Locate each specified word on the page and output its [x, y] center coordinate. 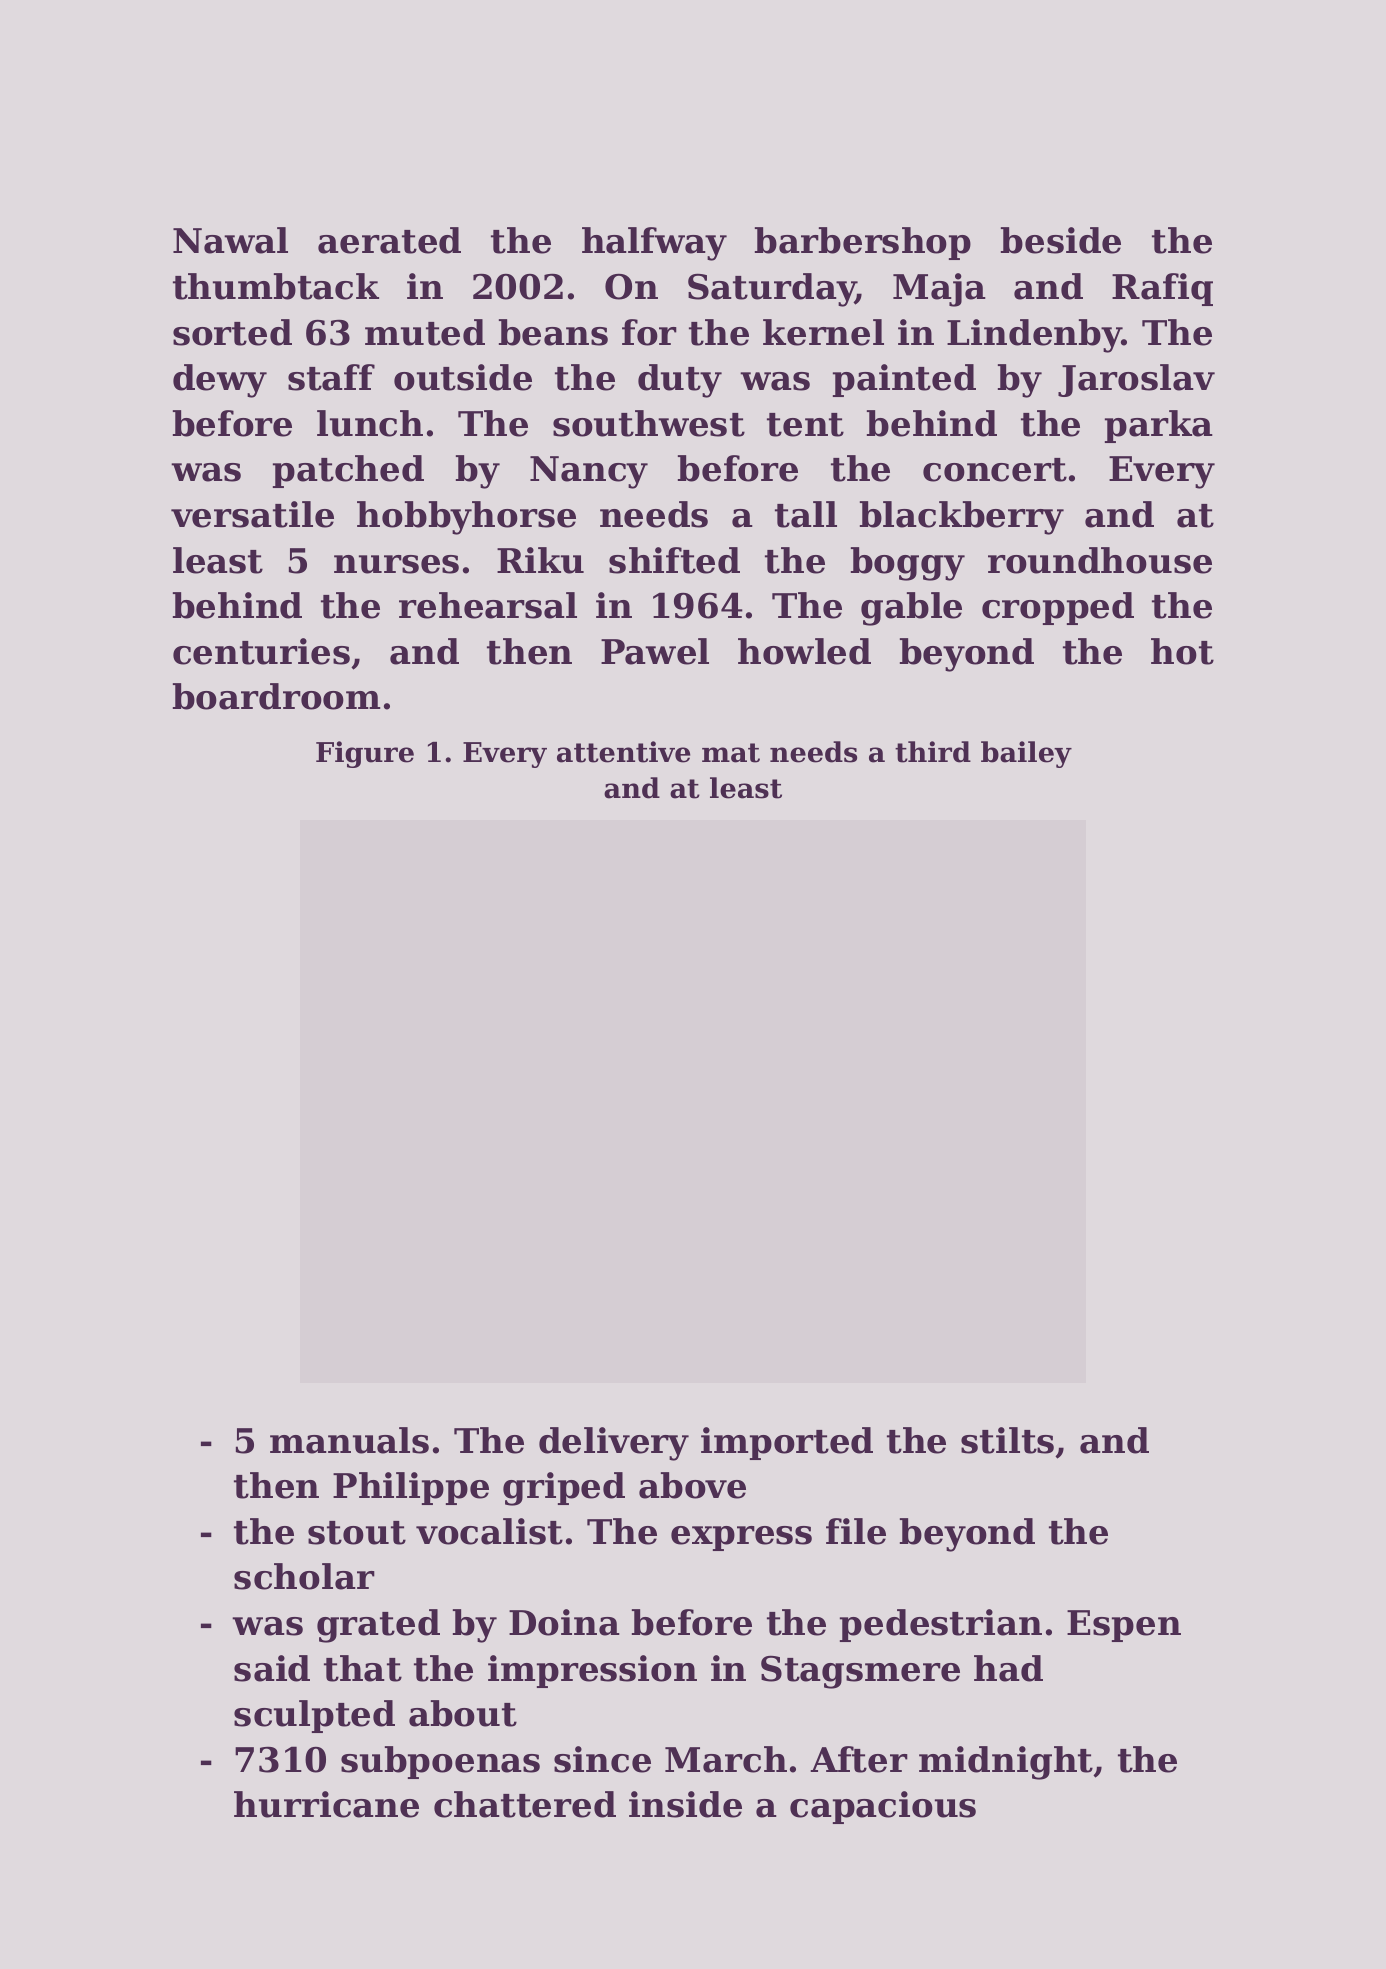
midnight [1006, 1763]
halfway [654, 244]
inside [685, 1804]
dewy [220, 381]
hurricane [326, 1804]
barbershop [863, 243]
